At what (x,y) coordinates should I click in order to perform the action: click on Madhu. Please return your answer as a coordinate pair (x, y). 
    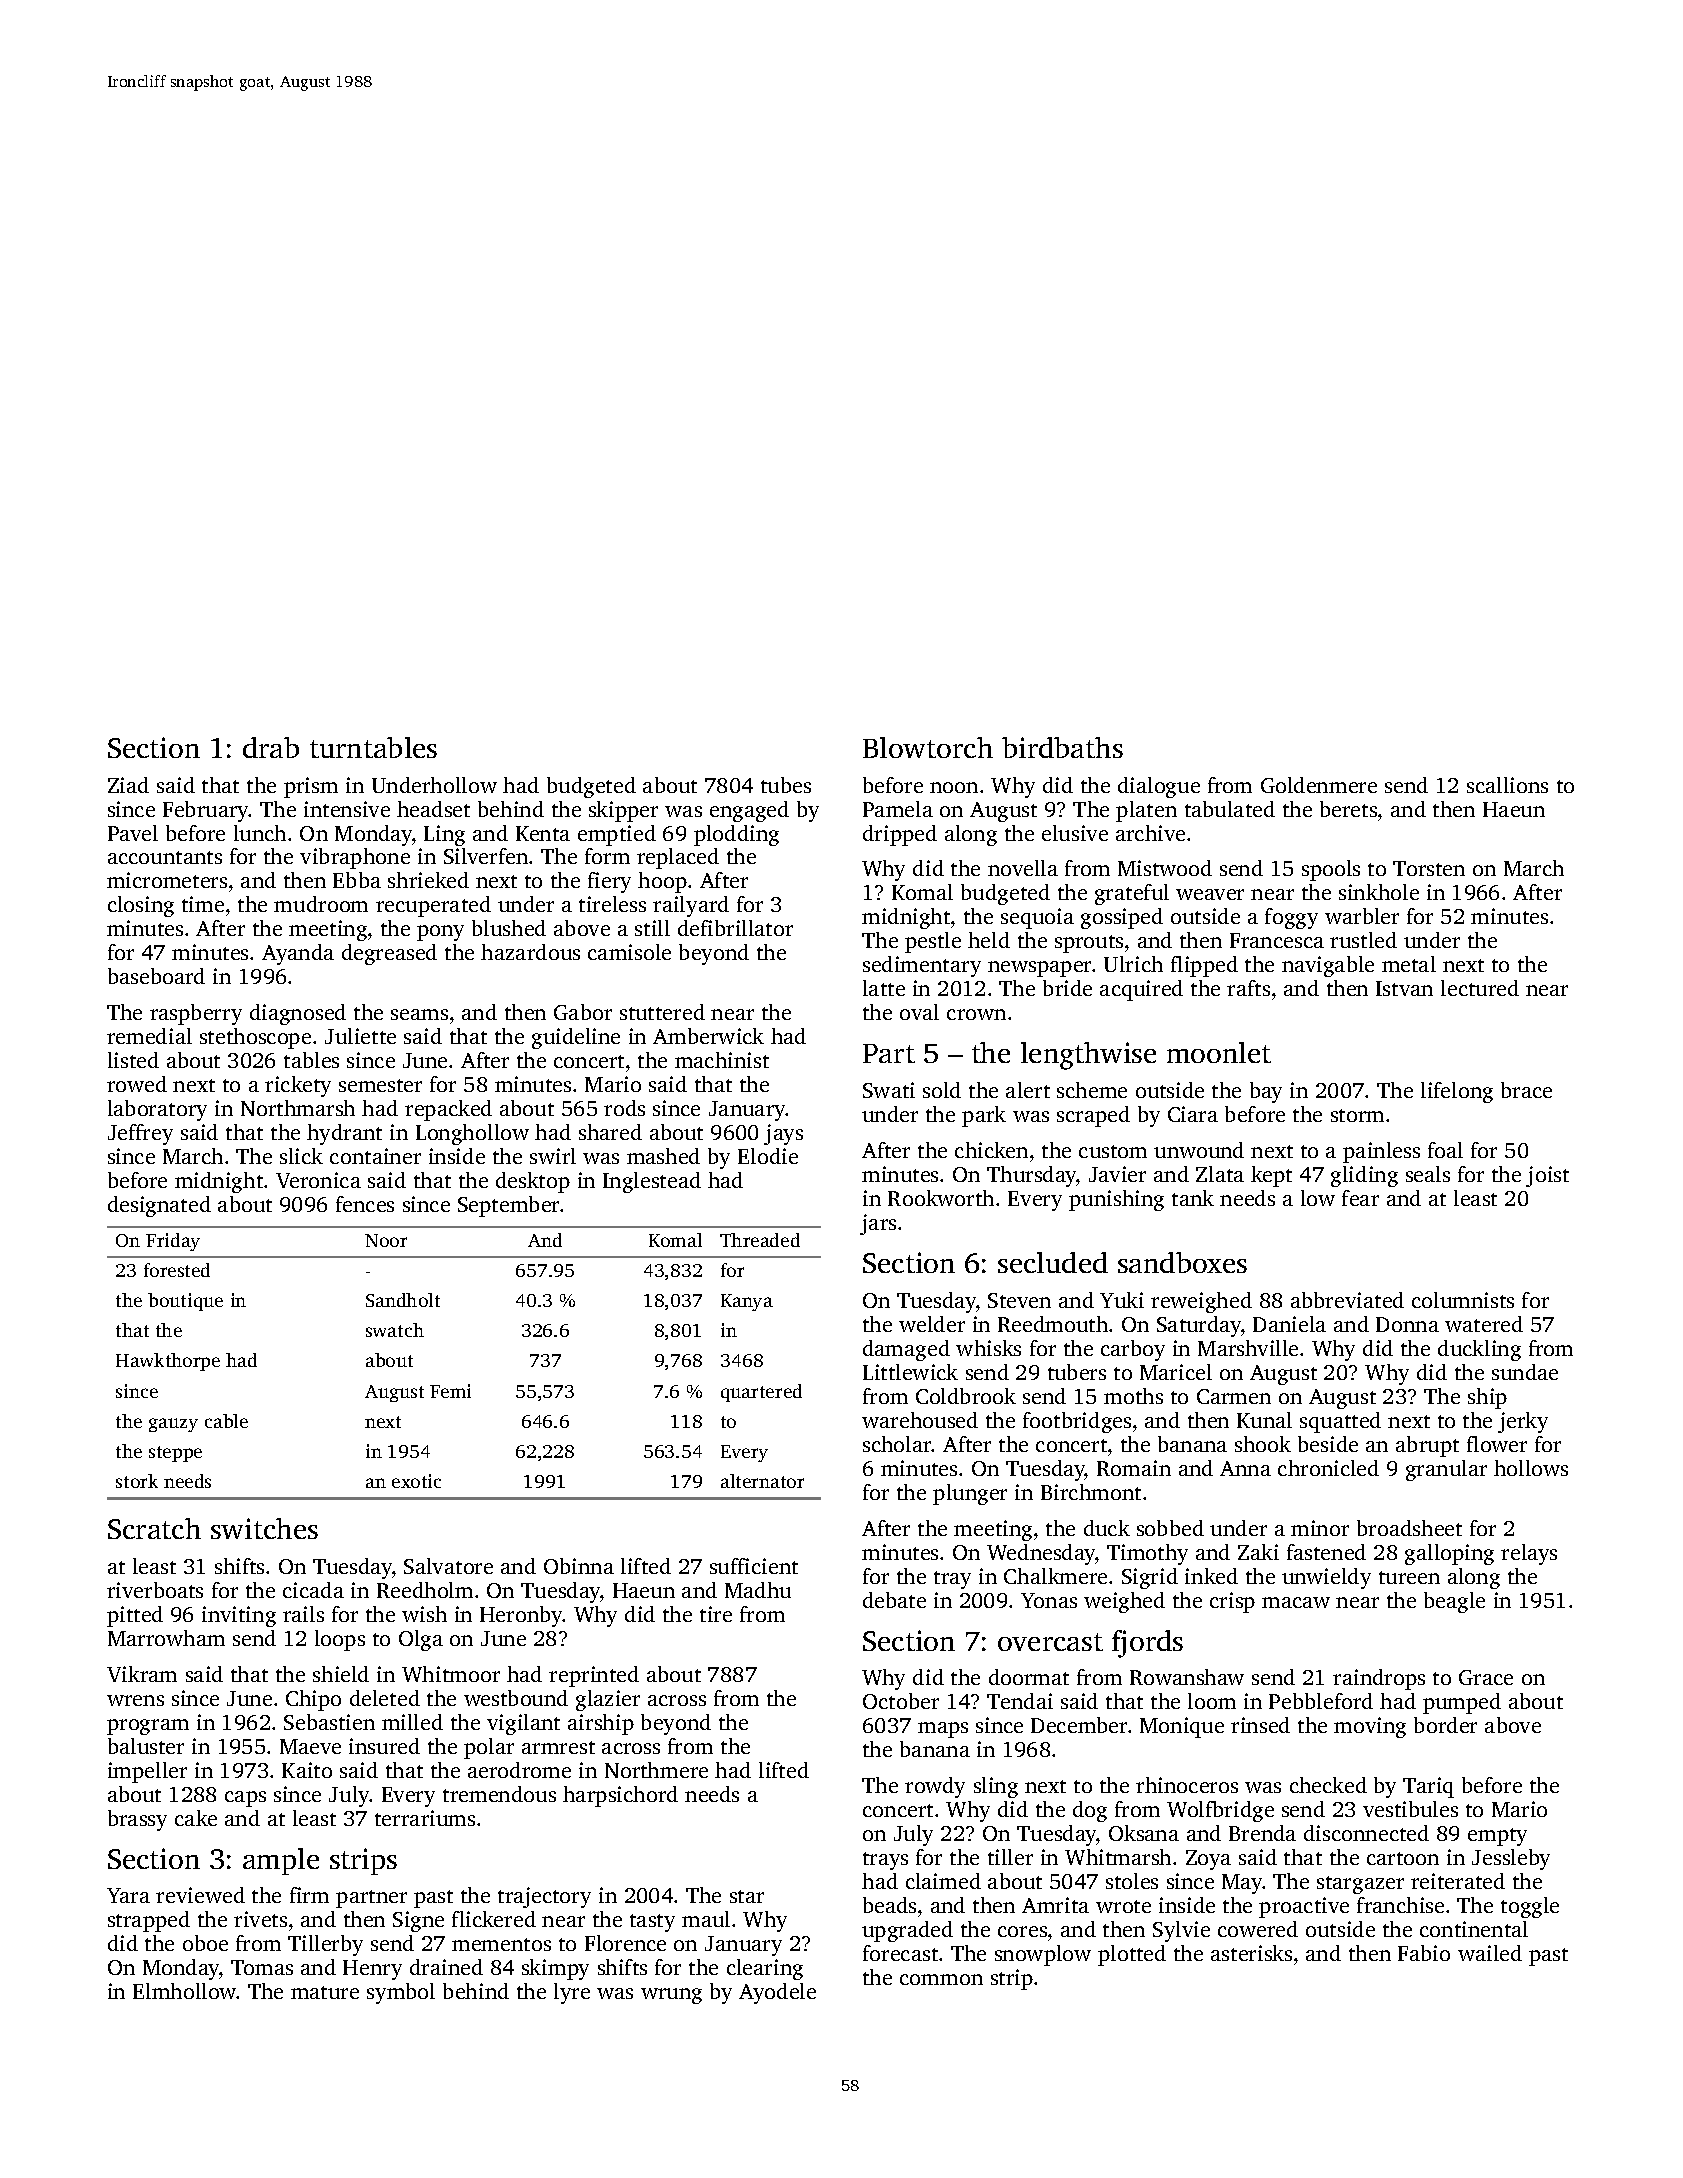
    Looking at the image, I should click on (758, 1590).
